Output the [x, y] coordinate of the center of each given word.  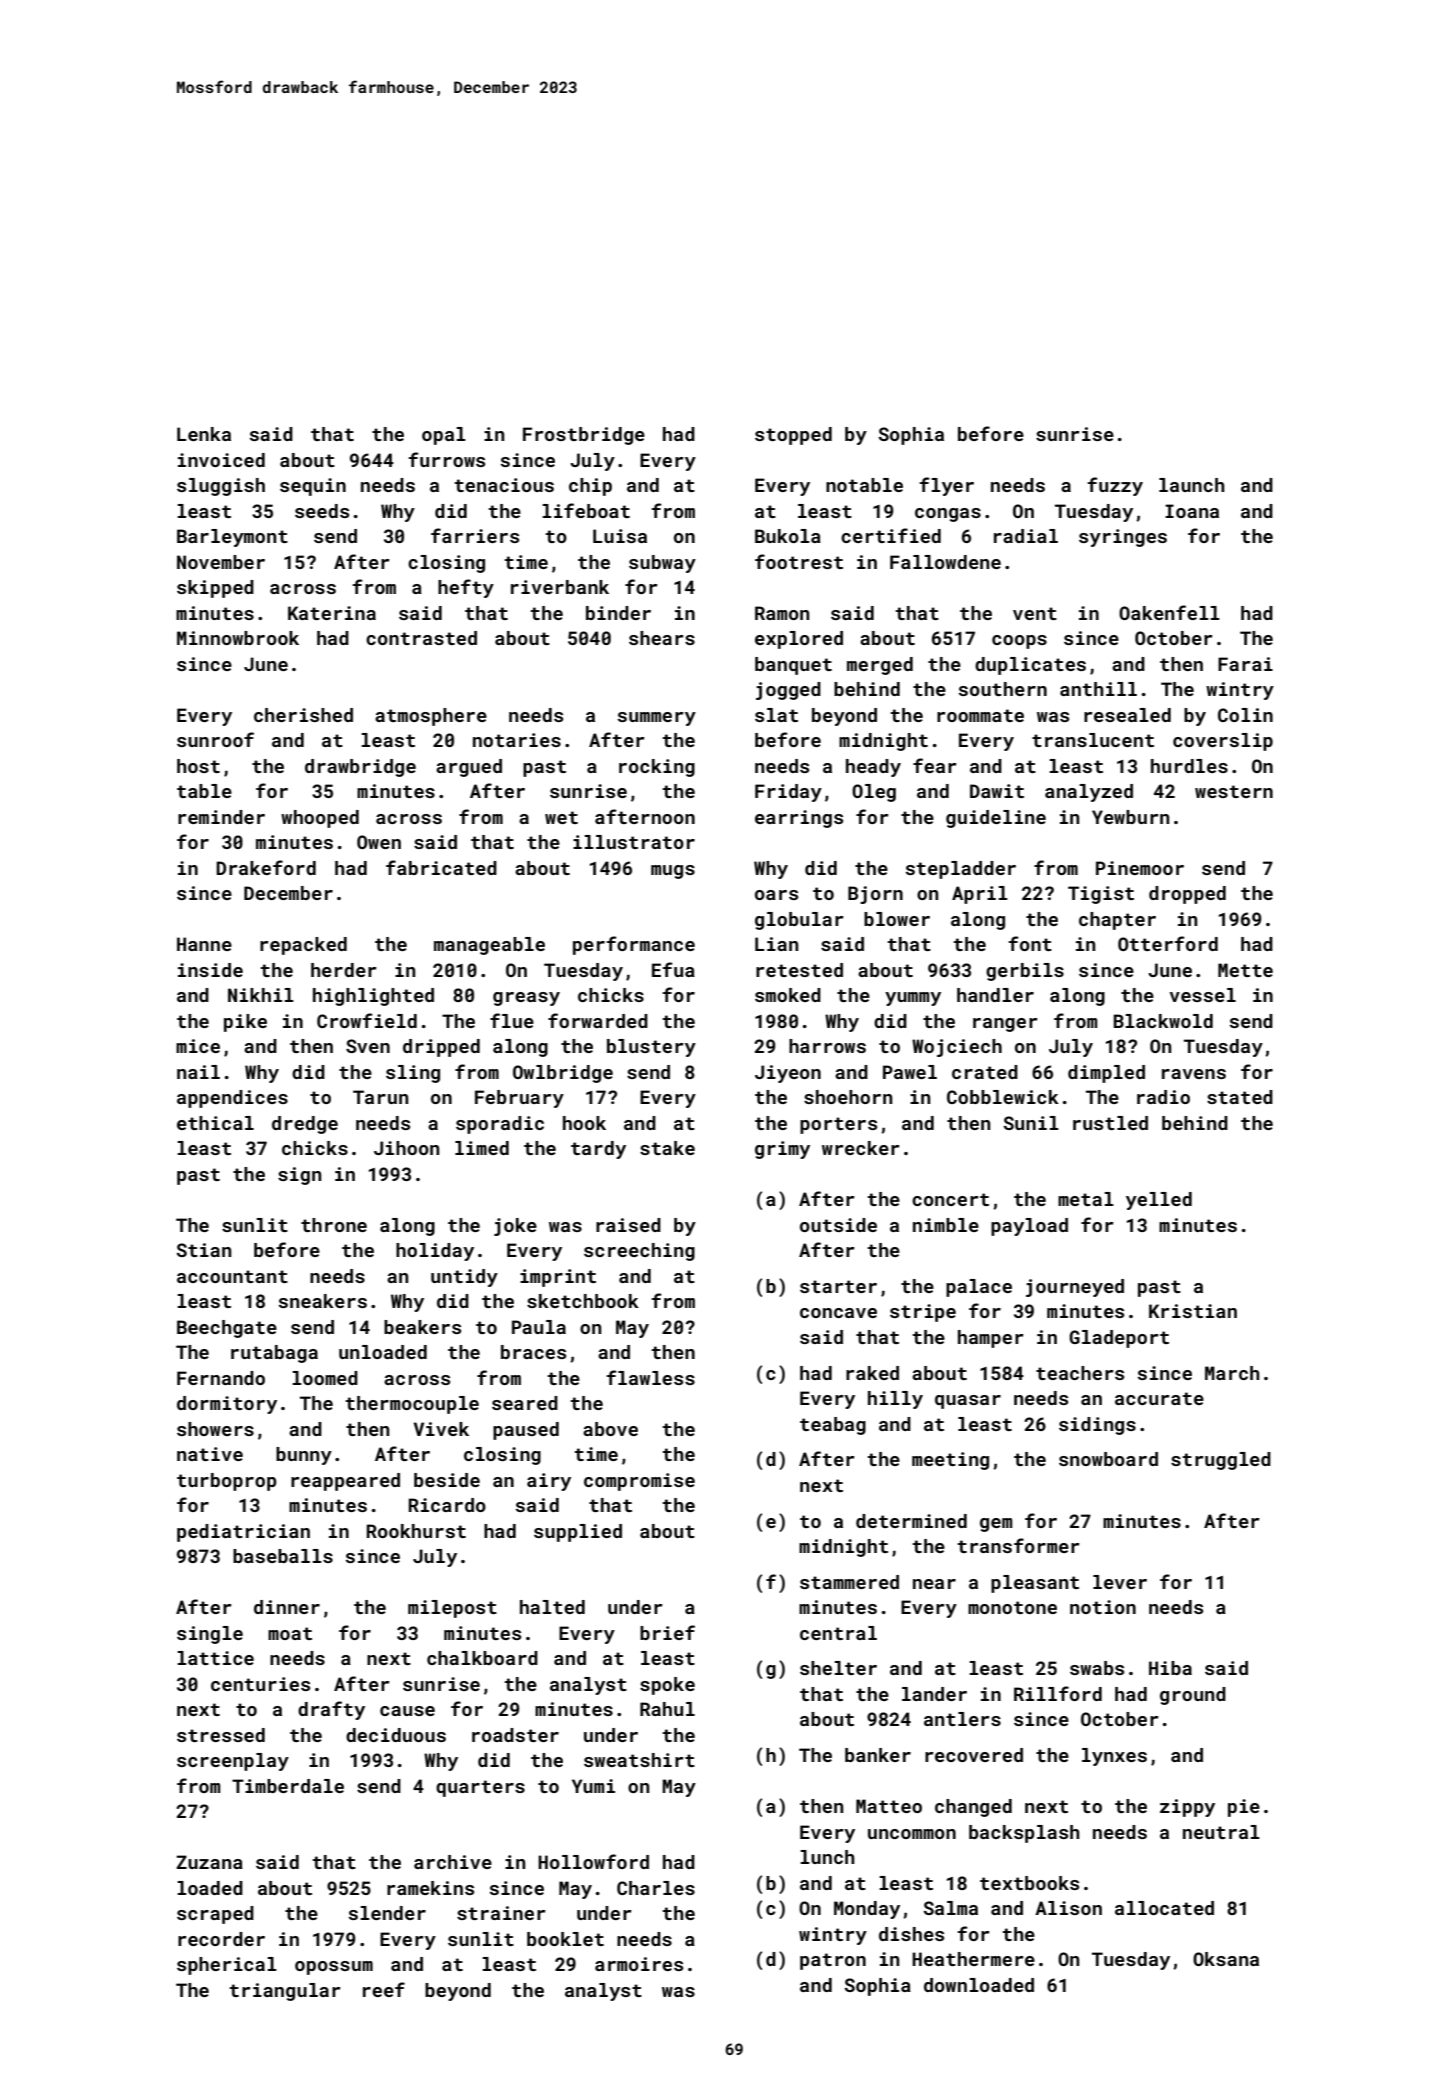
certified [891, 535]
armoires [639, 1964]
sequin [313, 487]
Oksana [1226, 1959]
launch [1192, 485]
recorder [221, 1939]
